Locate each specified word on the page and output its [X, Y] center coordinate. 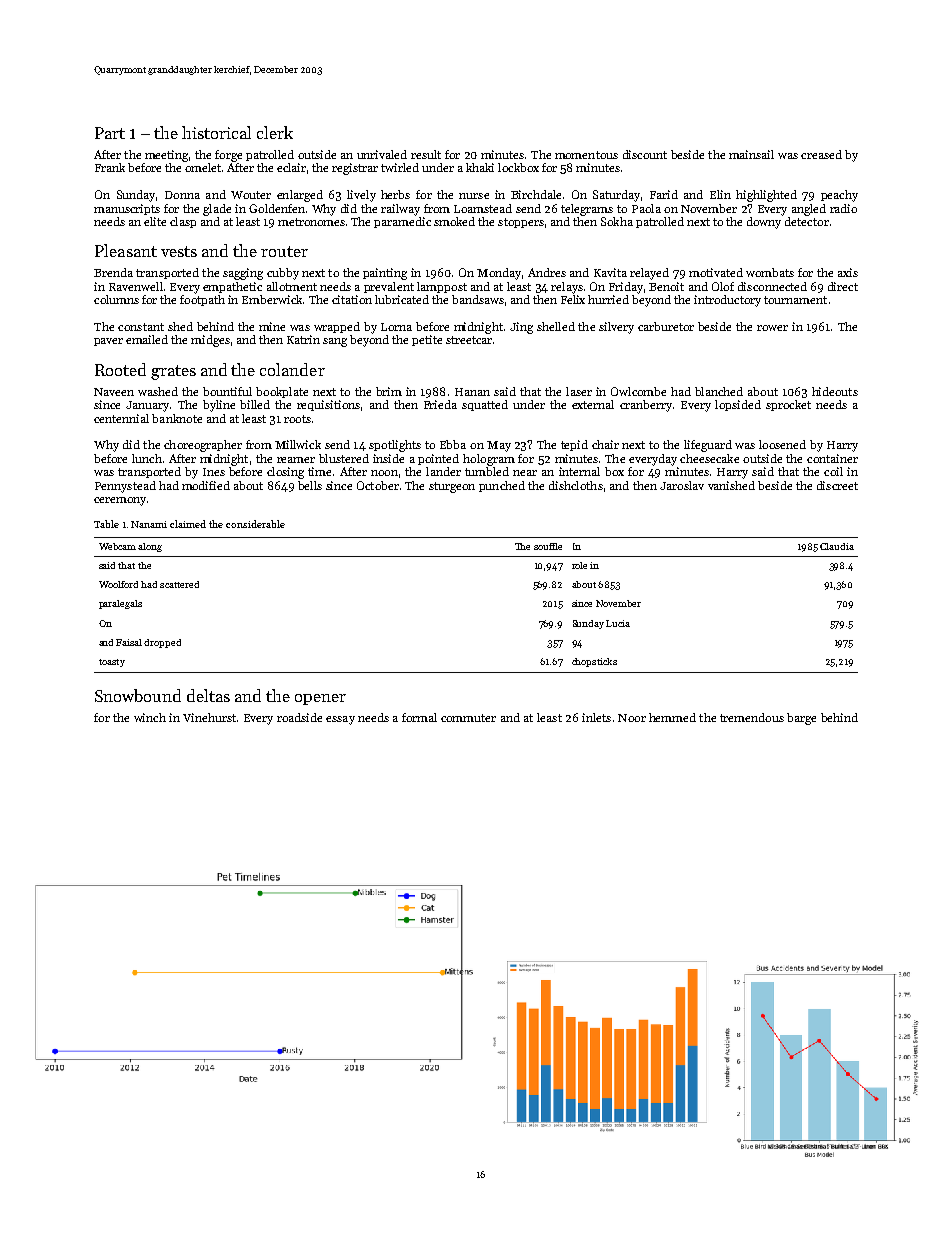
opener [320, 699]
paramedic [402, 222]
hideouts [835, 391]
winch [150, 717]
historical [216, 132]
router [284, 251]
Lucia [618, 623]
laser [579, 391]
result [426, 154]
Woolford [118, 584]
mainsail [751, 154]
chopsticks [594, 662]
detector [807, 221]
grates [173, 372]
